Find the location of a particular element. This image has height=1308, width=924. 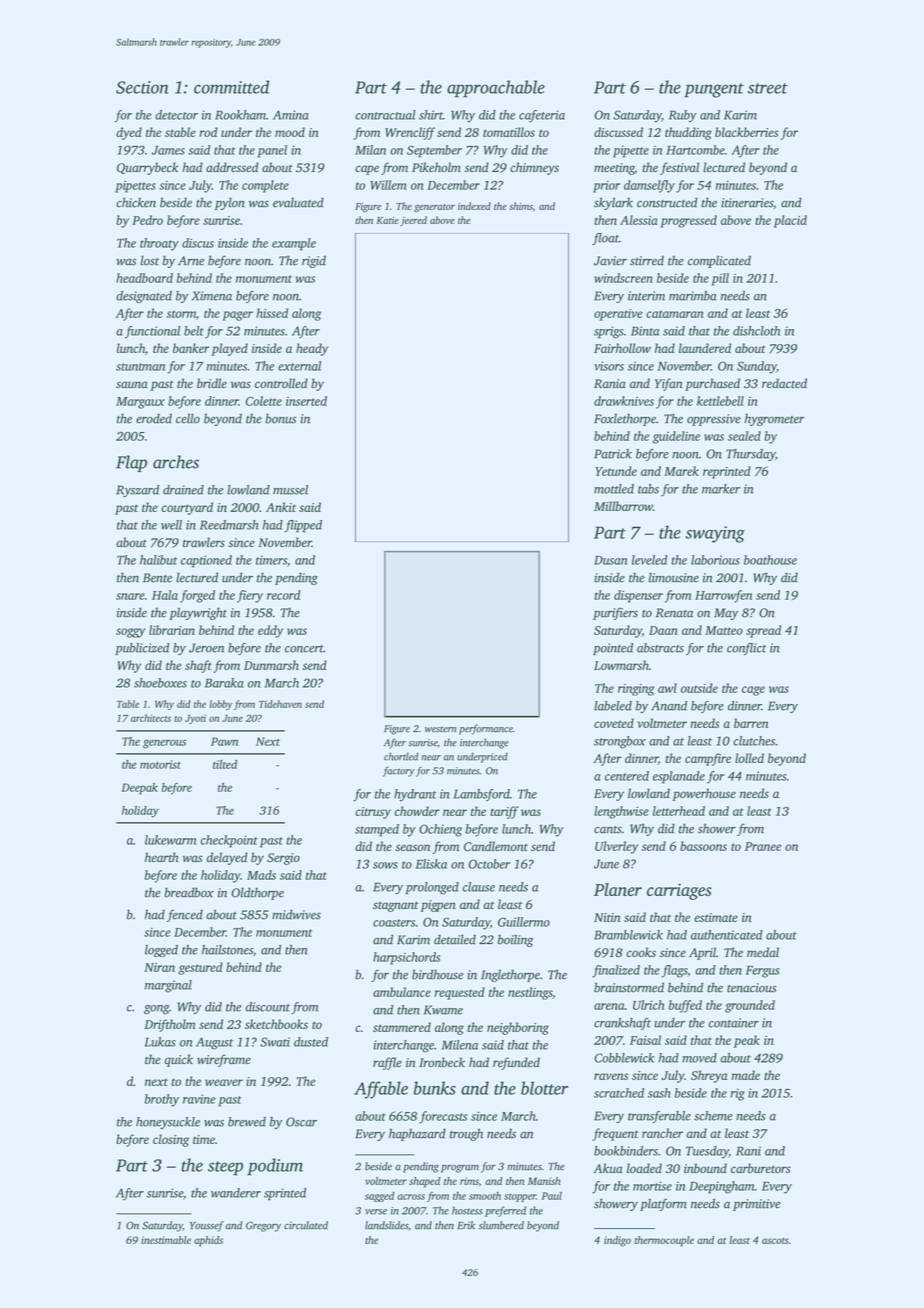

Flap is located at coordinates (131, 463).
